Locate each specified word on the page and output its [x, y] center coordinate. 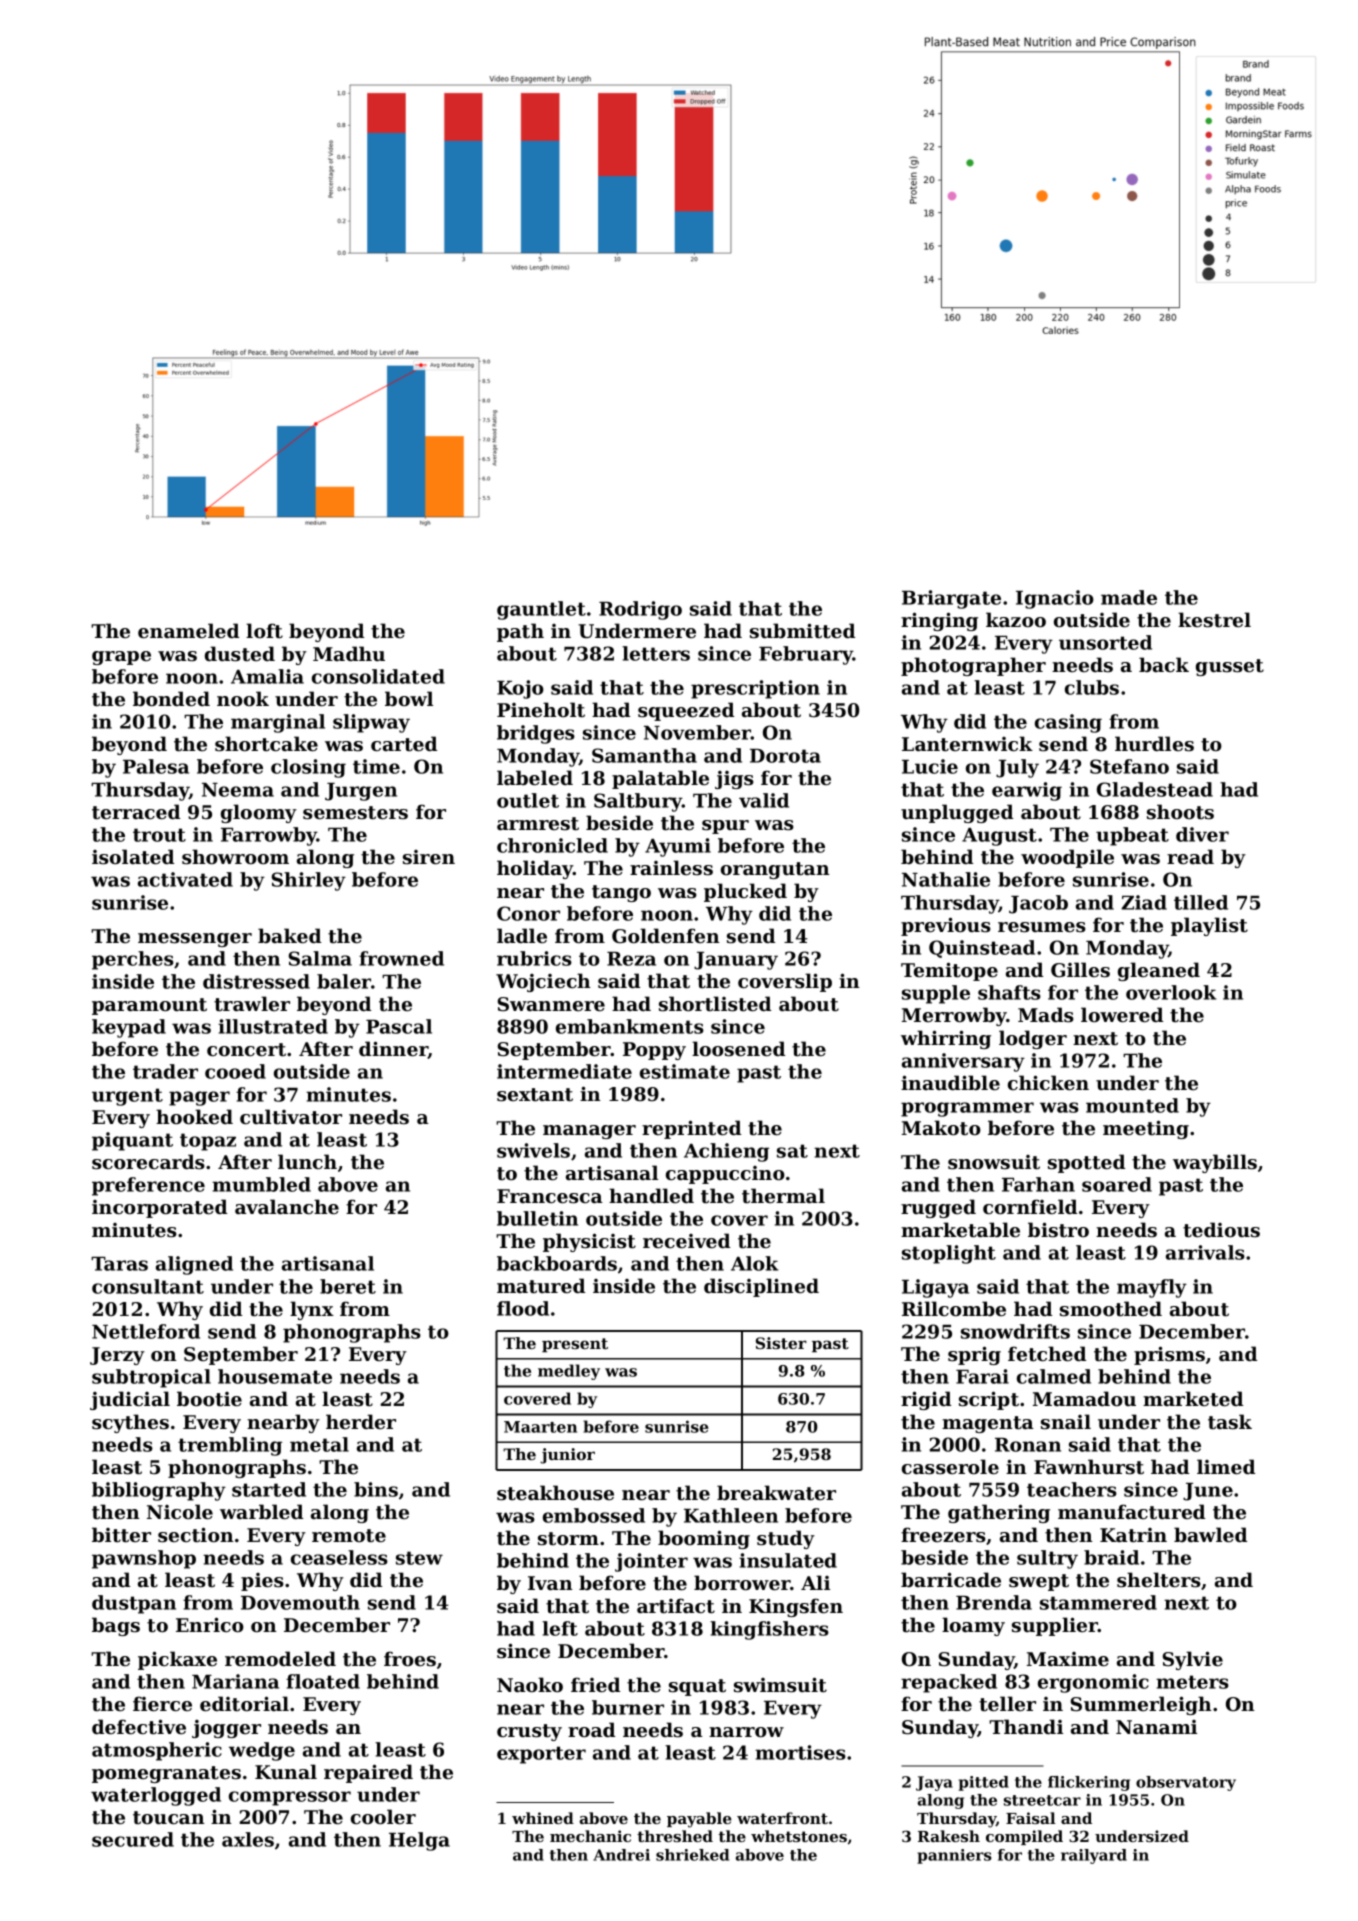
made [1129, 597]
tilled [1201, 902]
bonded [171, 698]
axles [248, 1839]
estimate [685, 1071]
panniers [954, 1856]
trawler [252, 1004]
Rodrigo [640, 610]
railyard [1094, 1856]
